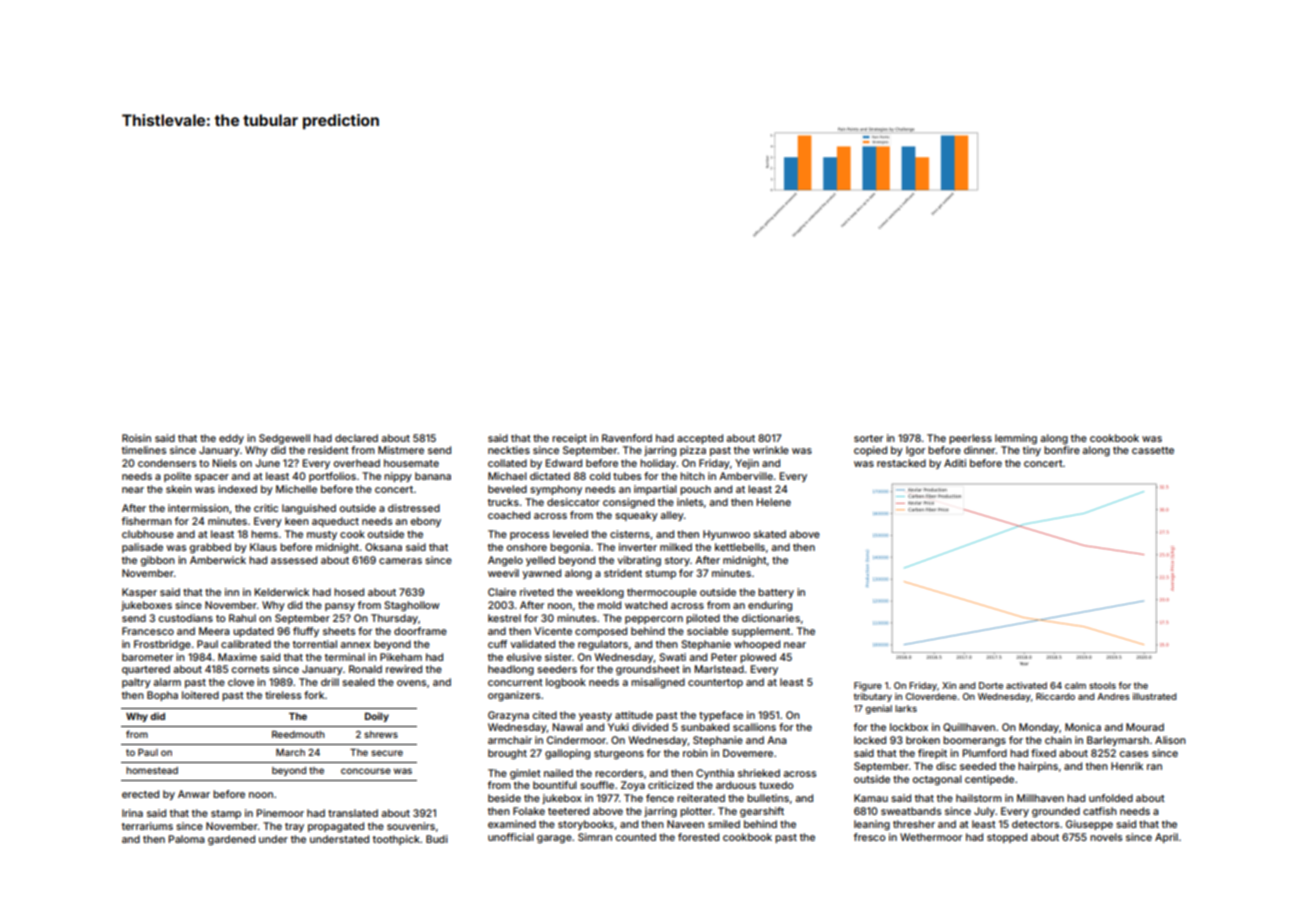 Image resolution: width=1308 pixels, height=924 pixels. Describe the element at coordinates (537, 592) in the page. I see `riveted` at that location.
